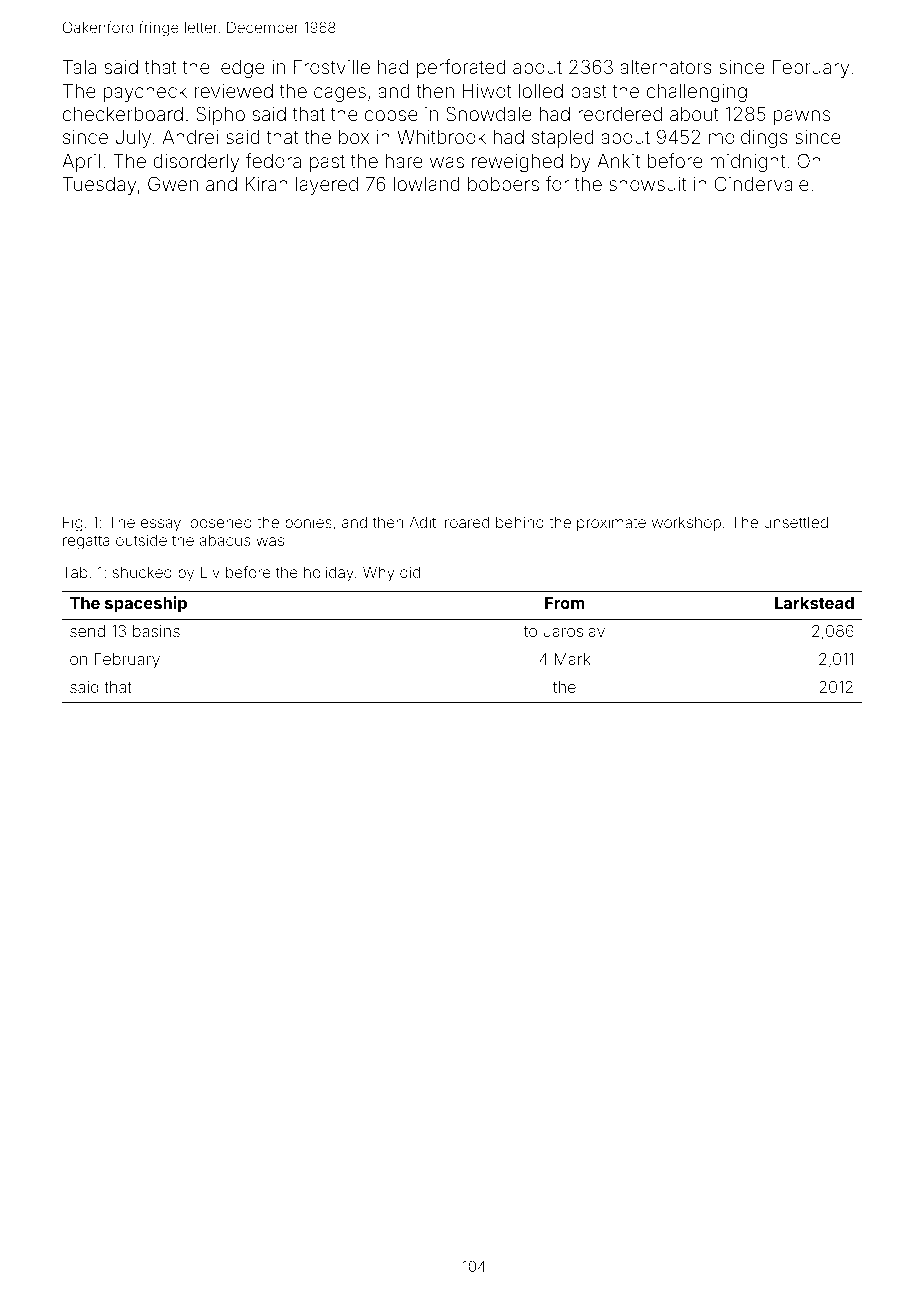 The width and height of the image is (924, 1314). I want to click on copse, so click(391, 117).
